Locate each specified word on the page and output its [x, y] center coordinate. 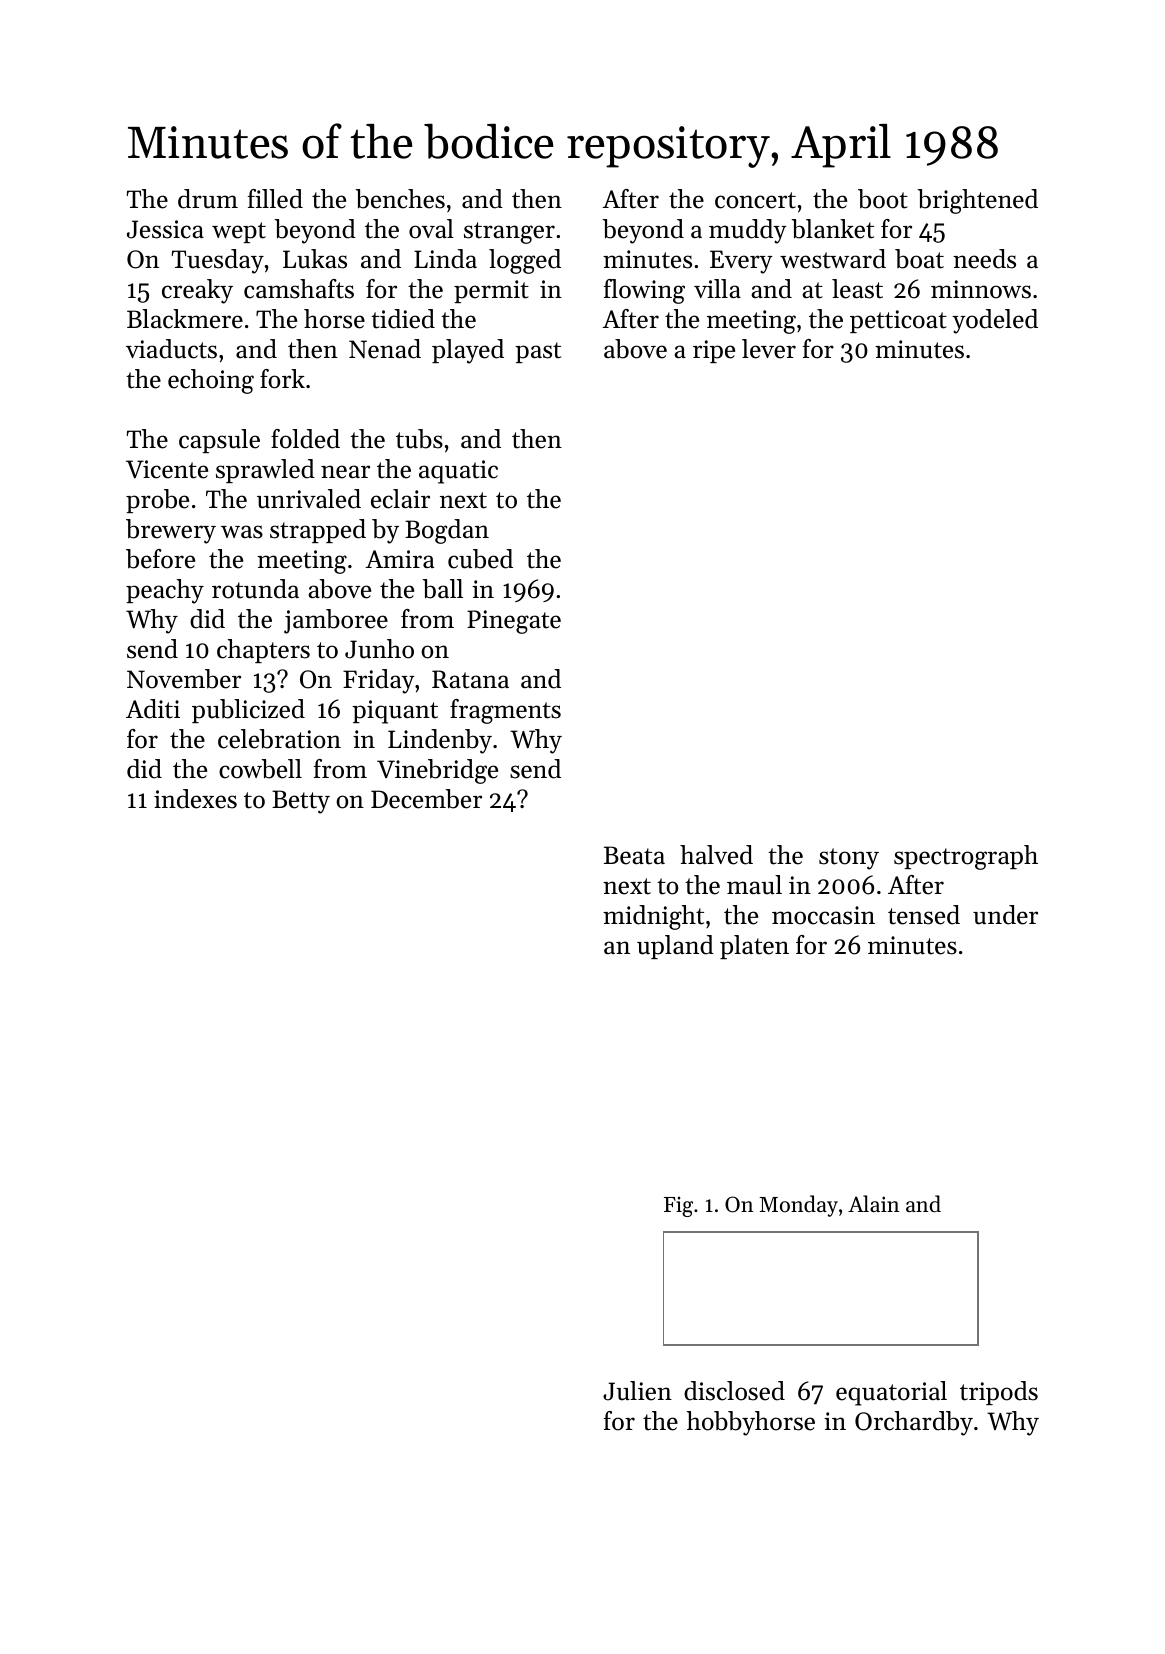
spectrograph [966, 857]
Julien [637, 1391]
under [1005, 915]
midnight [653, 917]
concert [755, 200]
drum [208, 199]
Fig [678, 1206]
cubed [480, 559]
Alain [873, 1203]
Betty [301, 802]
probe [157, 501]
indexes [195, 799]
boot [883, 199]
